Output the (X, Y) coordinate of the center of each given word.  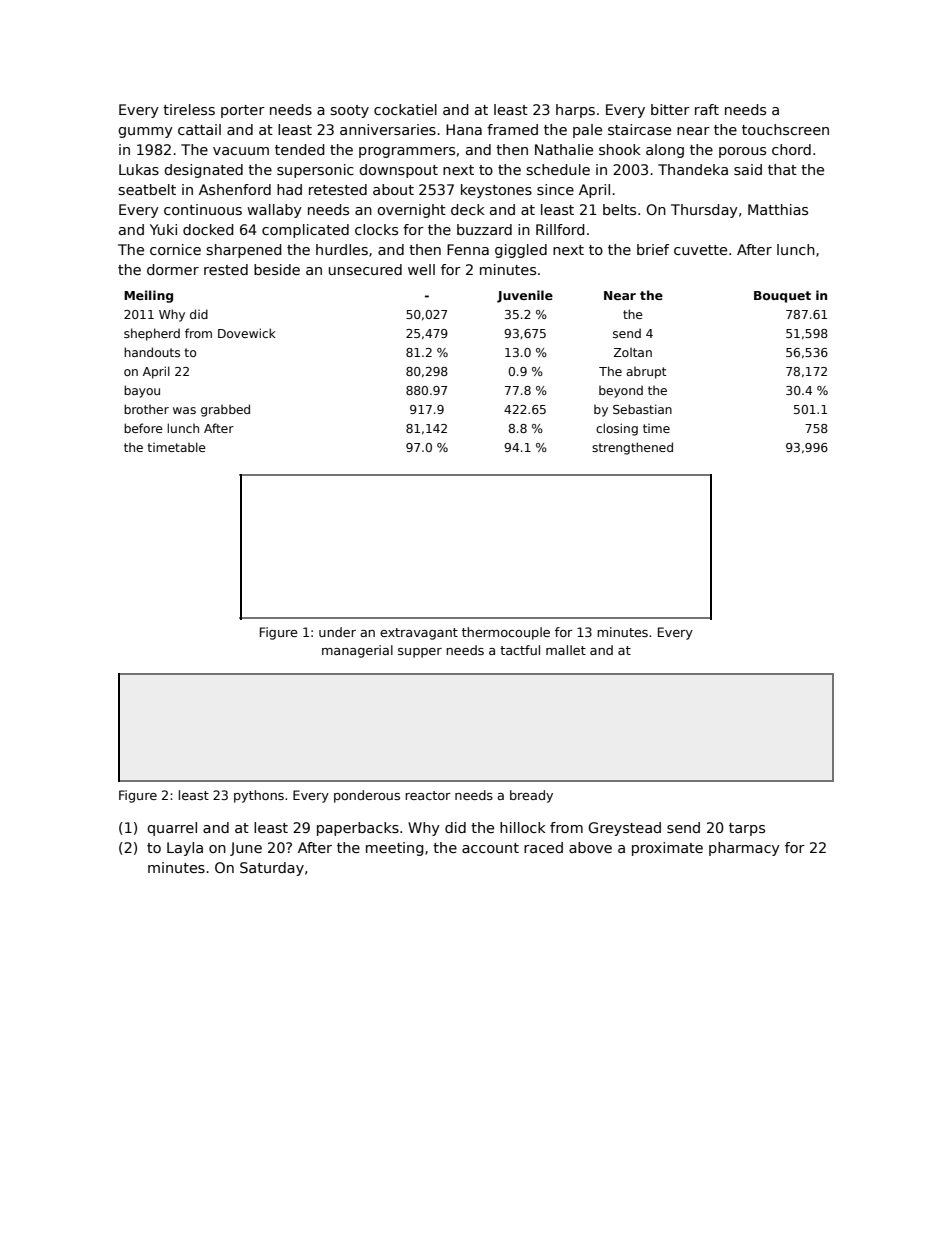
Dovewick (247, 333)
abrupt (646, 373)
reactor (428, 795)
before (143, 428)
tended (300, 149)
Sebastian (642, 409)
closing (617, 429)
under (337, 632)
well (421, 269)
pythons (259, 796)
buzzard (484, 229)
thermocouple (506, 633)
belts (619, 209)
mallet (566, 650)
